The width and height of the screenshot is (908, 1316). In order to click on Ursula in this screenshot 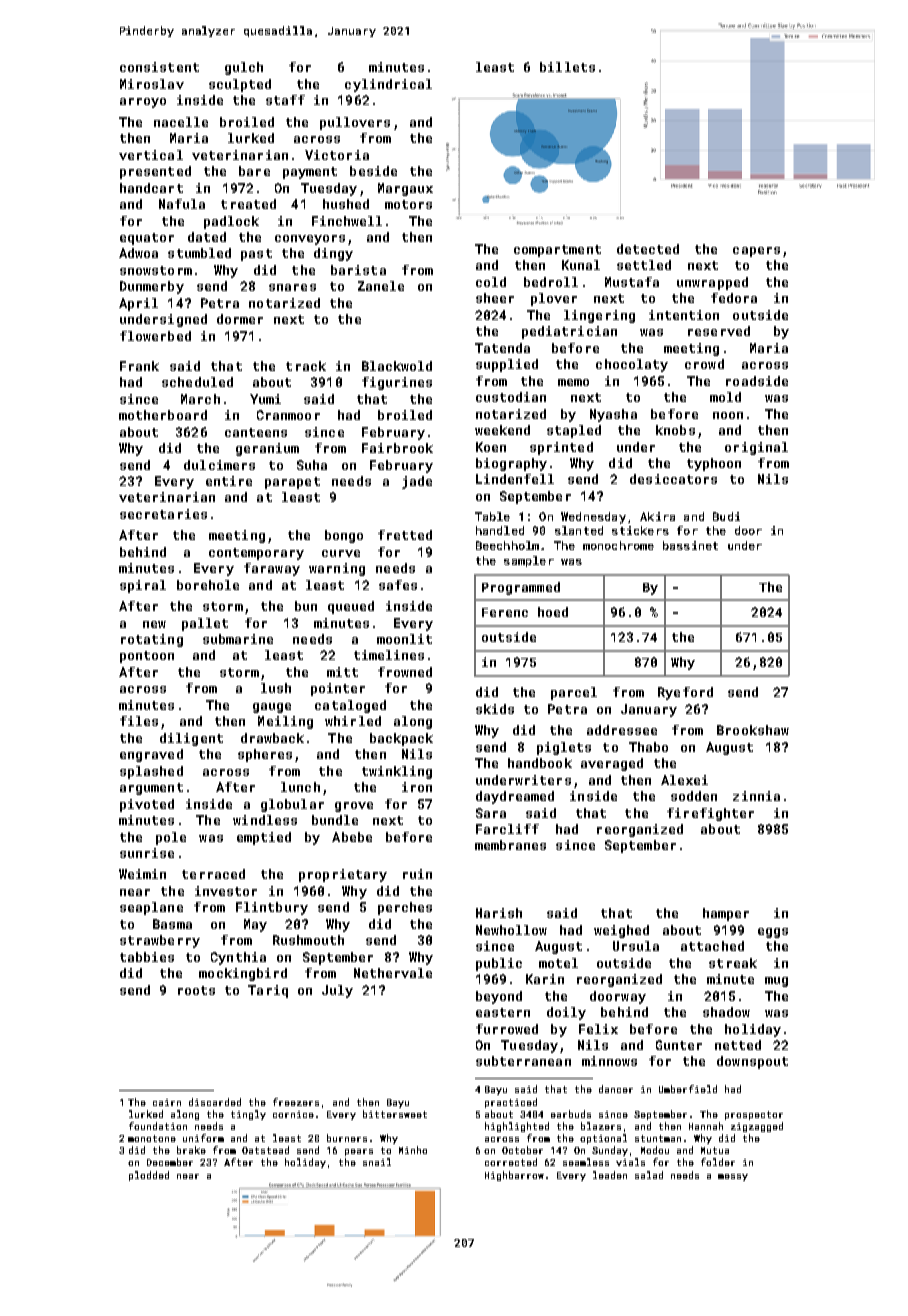, I will do `click(636, 946)`.
